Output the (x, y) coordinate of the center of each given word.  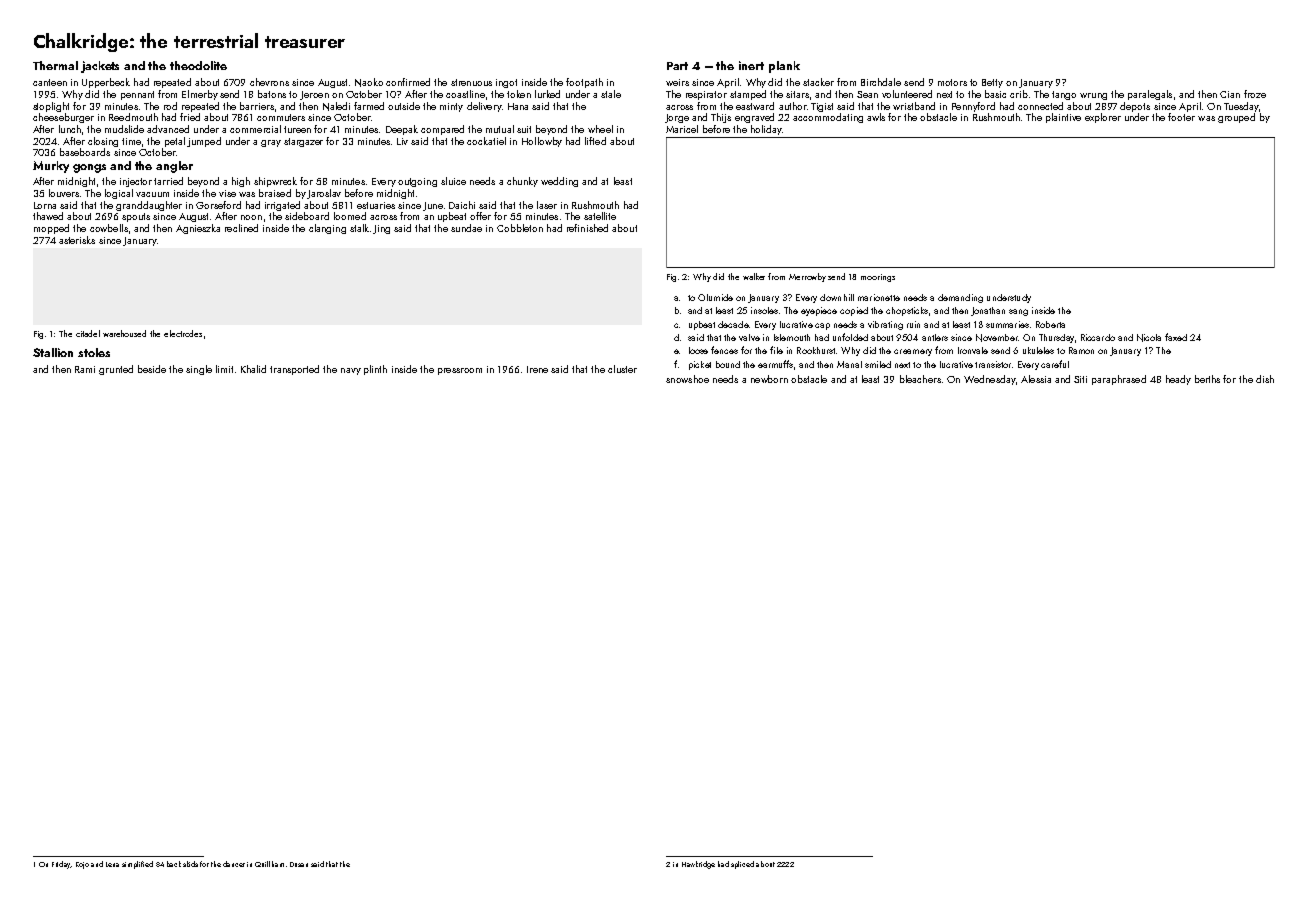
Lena (112, 864)
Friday (61, 865)
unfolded (850, 337)
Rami (85, 369)
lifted (595, 141)
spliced (742, 865)
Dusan (299, 864)
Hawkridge (698, 865)
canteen (50, 82)
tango (1064, 95)
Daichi (462, 205)
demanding (960, 298)
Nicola (1149, 338)
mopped (51, 229)
